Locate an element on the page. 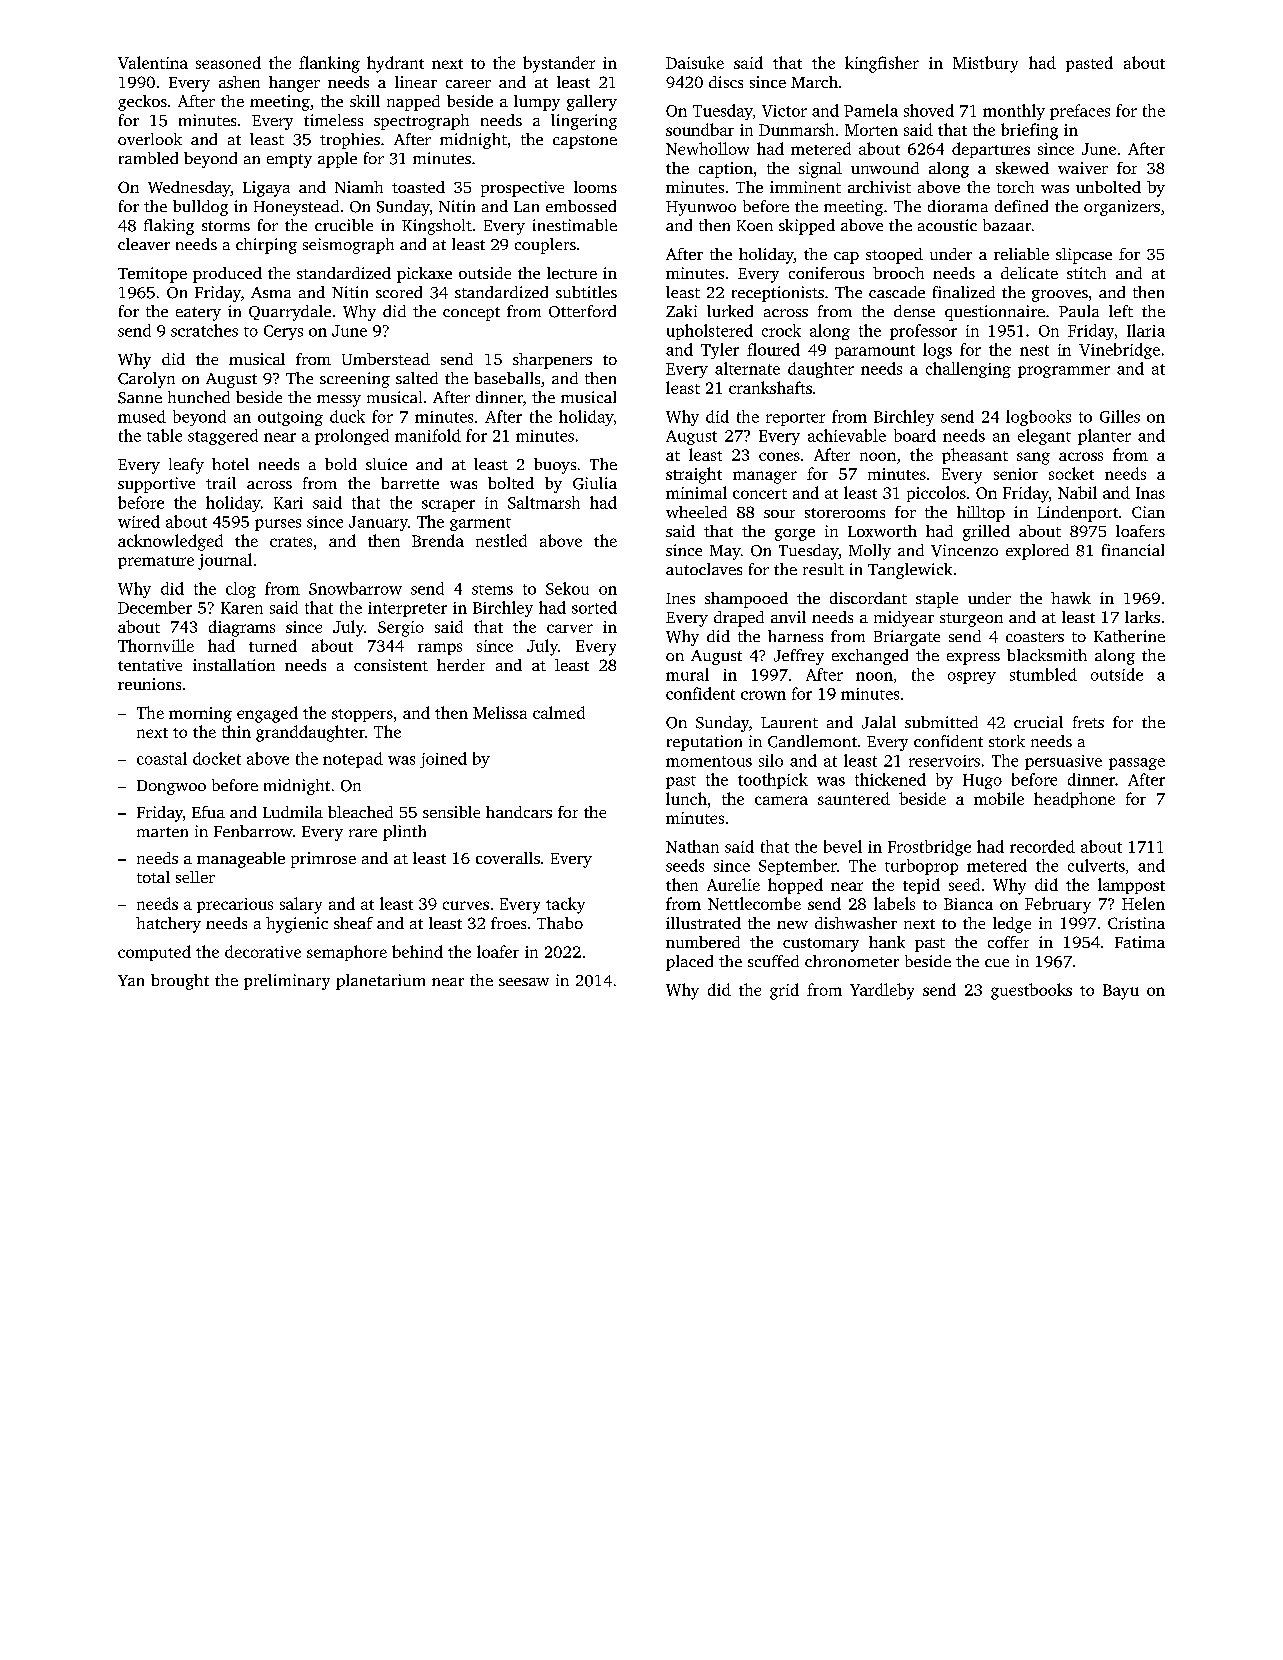  kingfisher is located at coordinates (882, 64).
